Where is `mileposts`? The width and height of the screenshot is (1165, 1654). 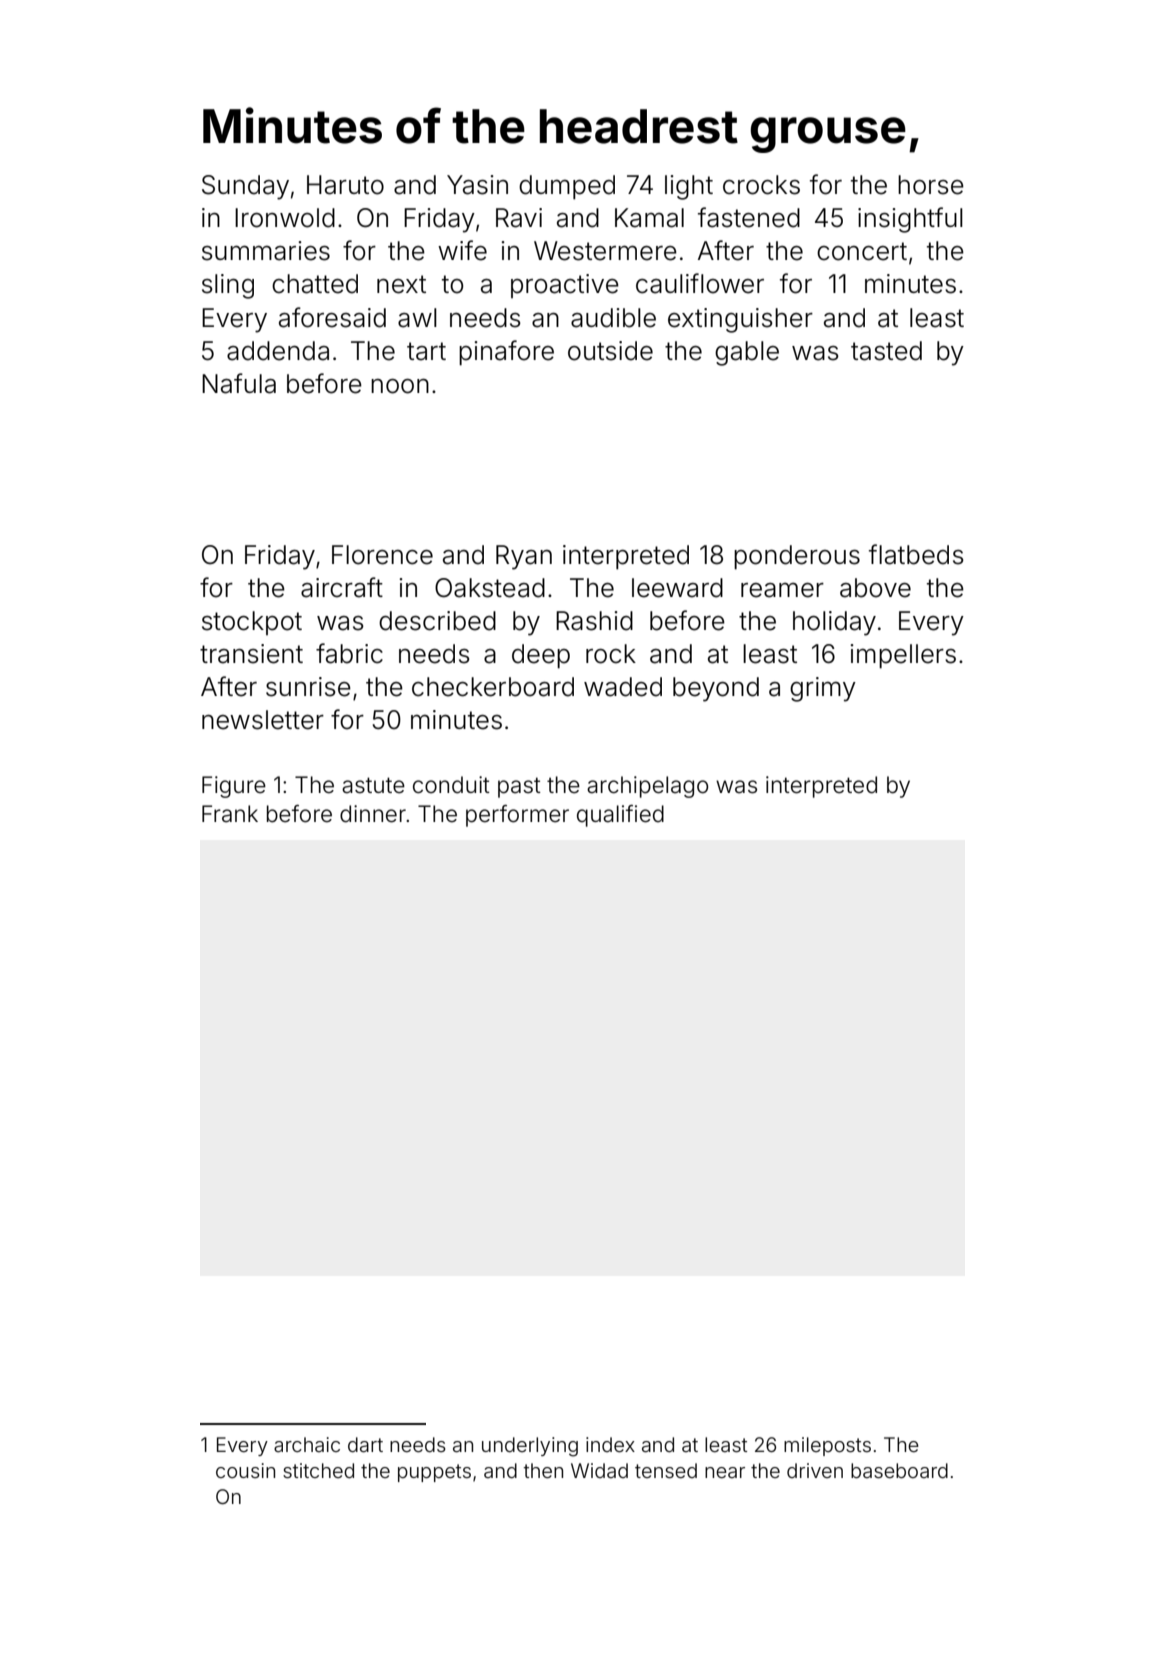 mileposts is located at coordinates (827, 1446).
